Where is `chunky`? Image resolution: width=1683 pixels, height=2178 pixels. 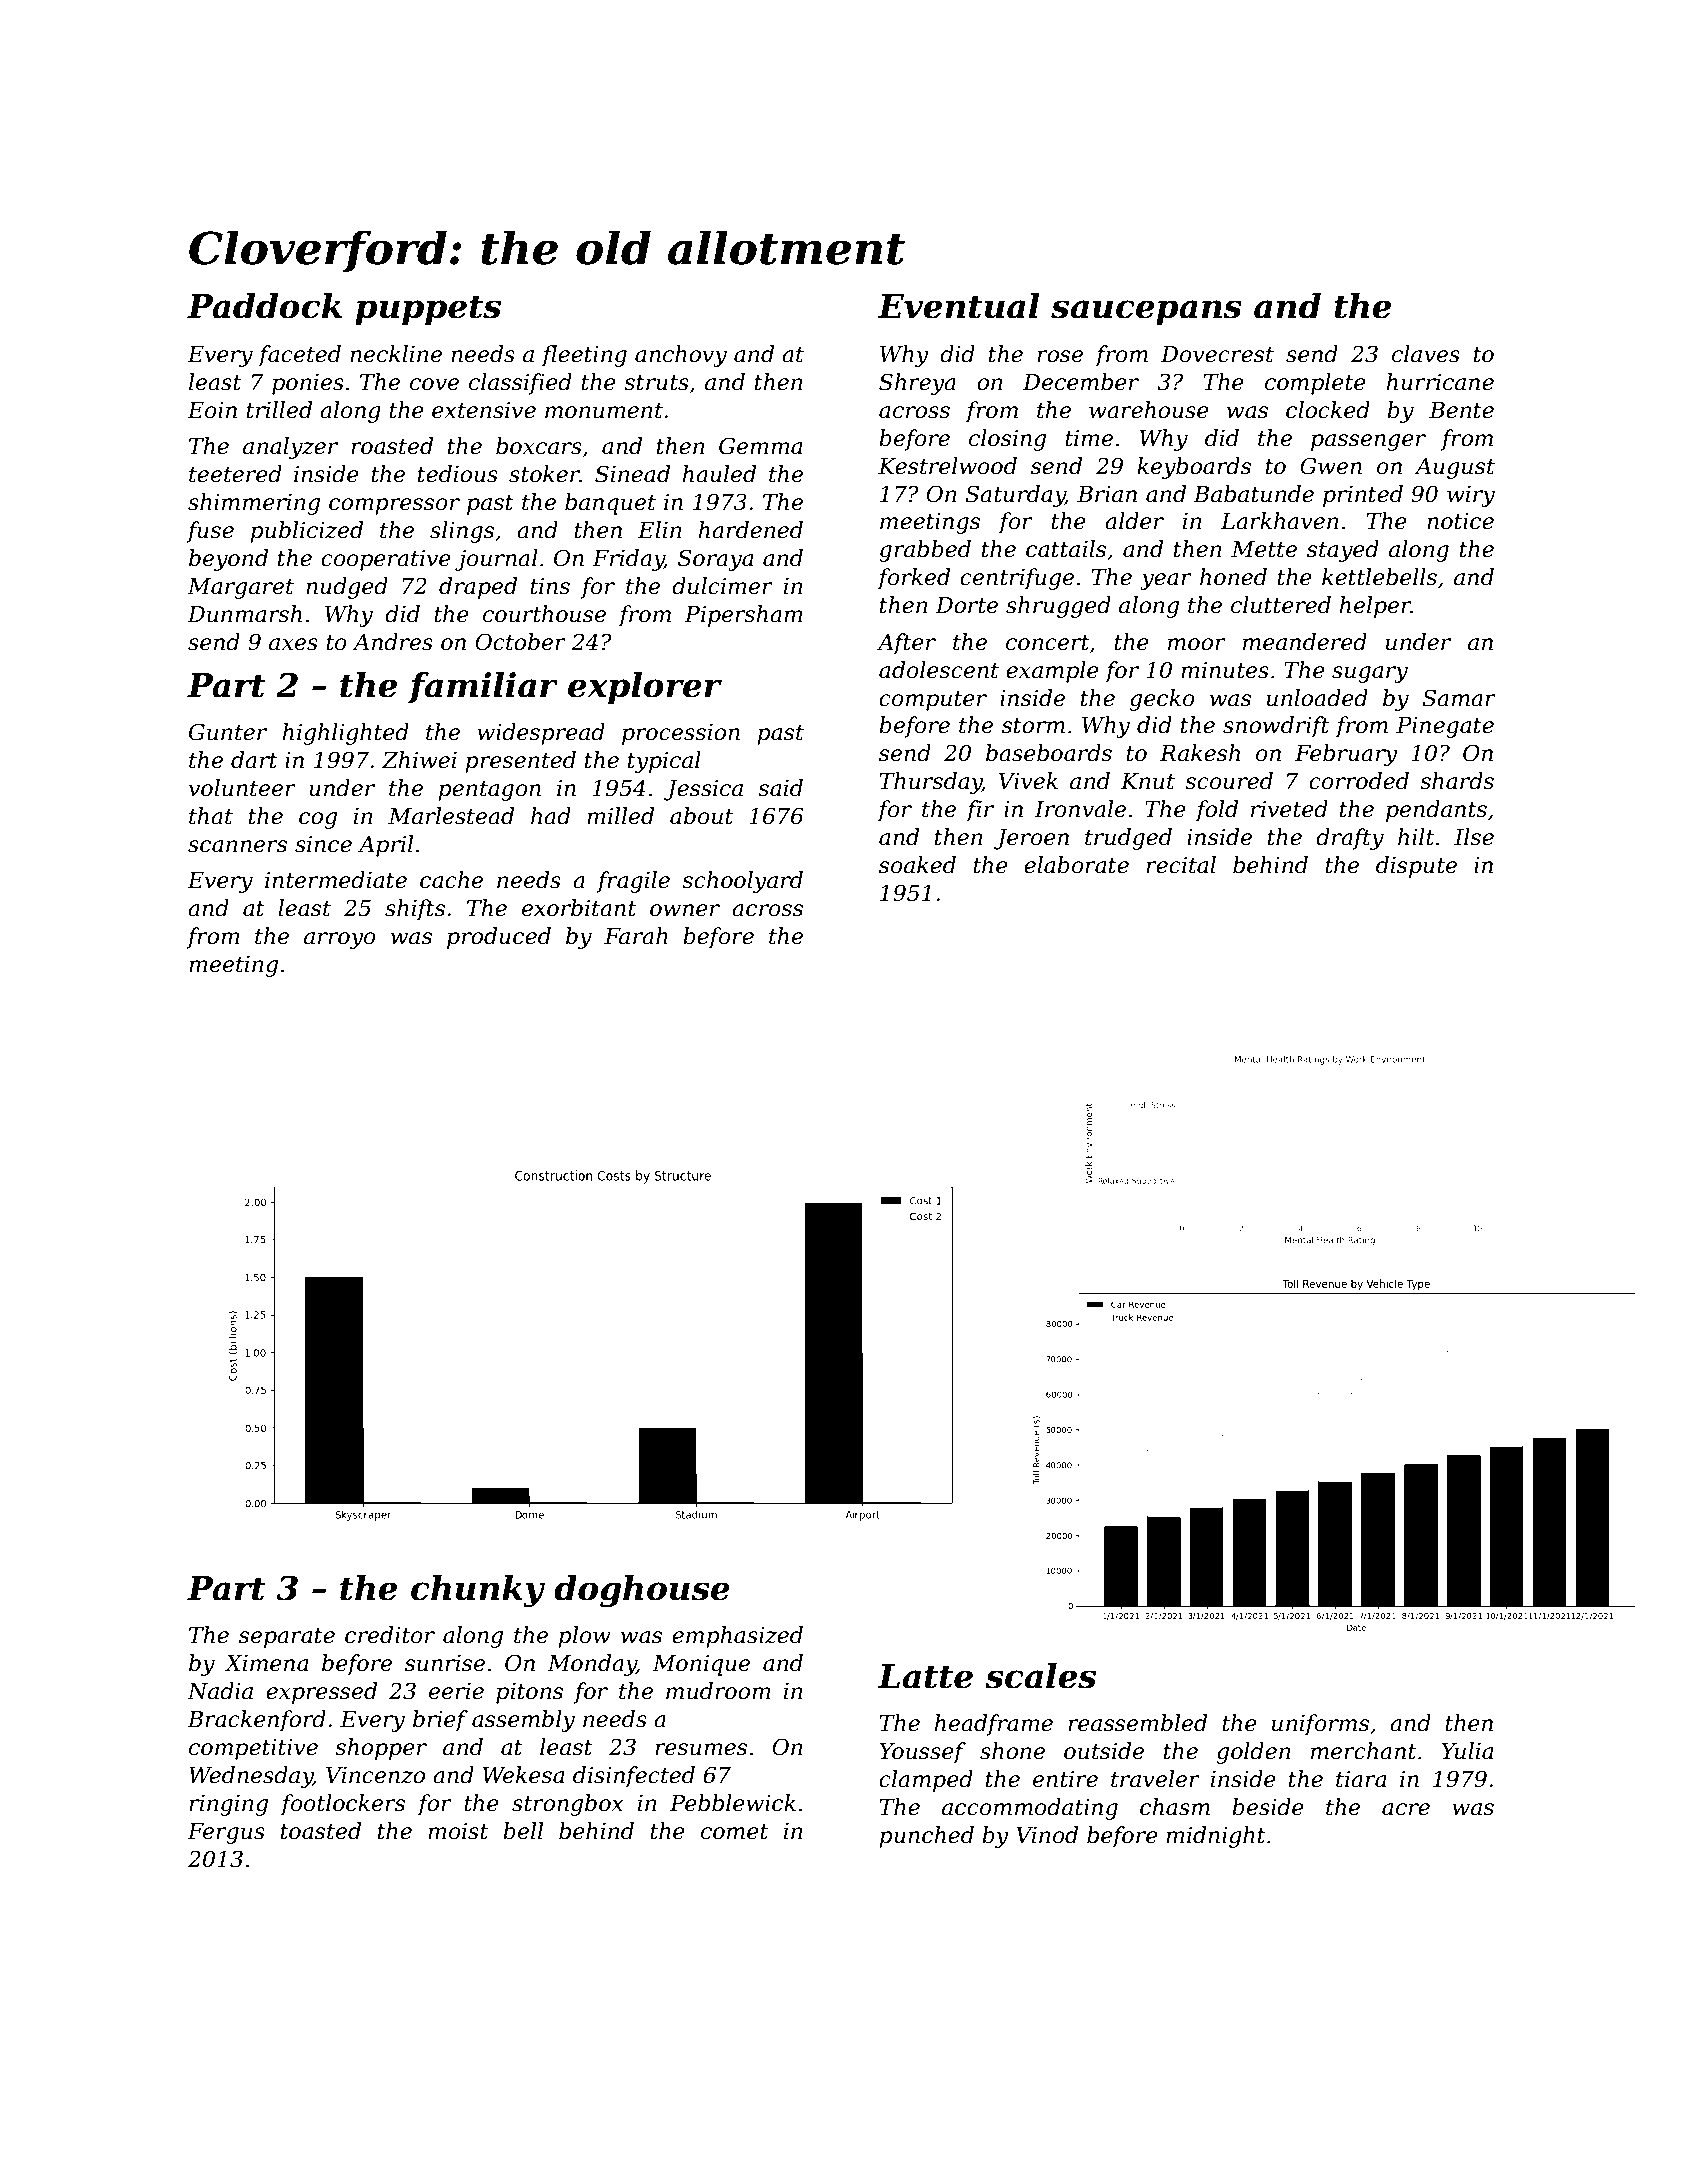
chunky is located at coordinates (478, 1591).
